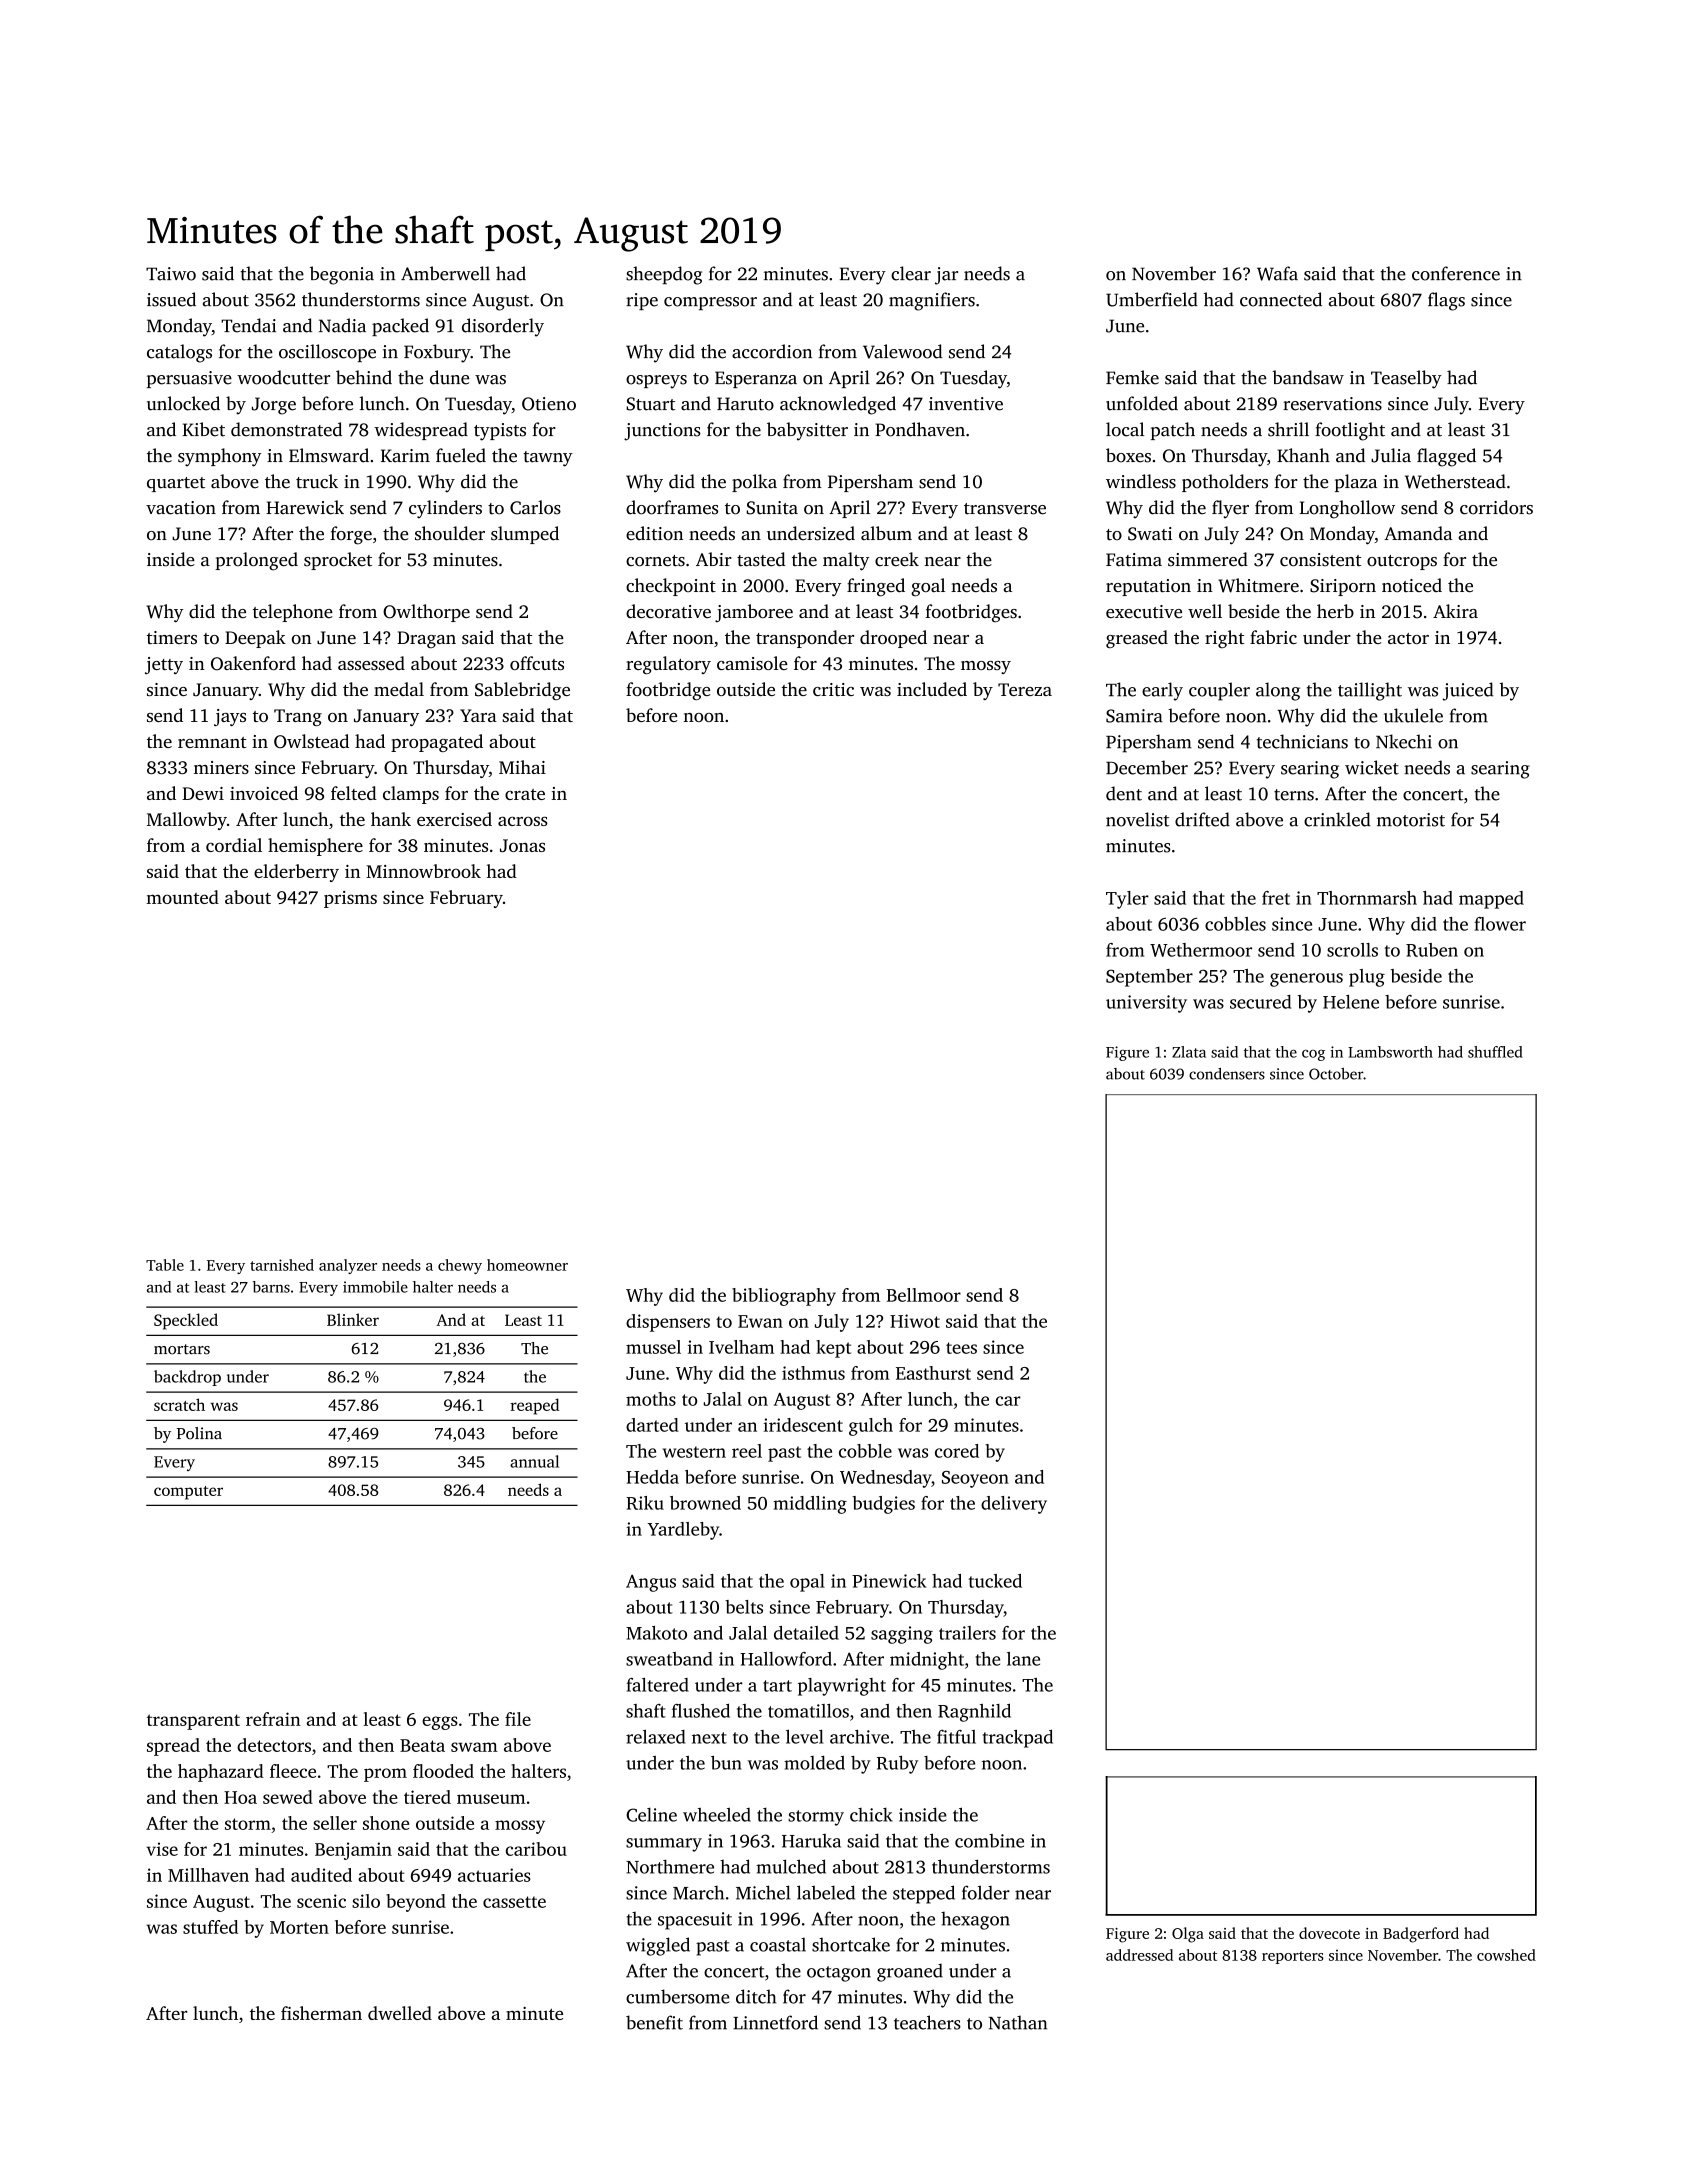  Describe the element at coordinates (1336, 1074) in the screenshot. I see `October` at that location.
